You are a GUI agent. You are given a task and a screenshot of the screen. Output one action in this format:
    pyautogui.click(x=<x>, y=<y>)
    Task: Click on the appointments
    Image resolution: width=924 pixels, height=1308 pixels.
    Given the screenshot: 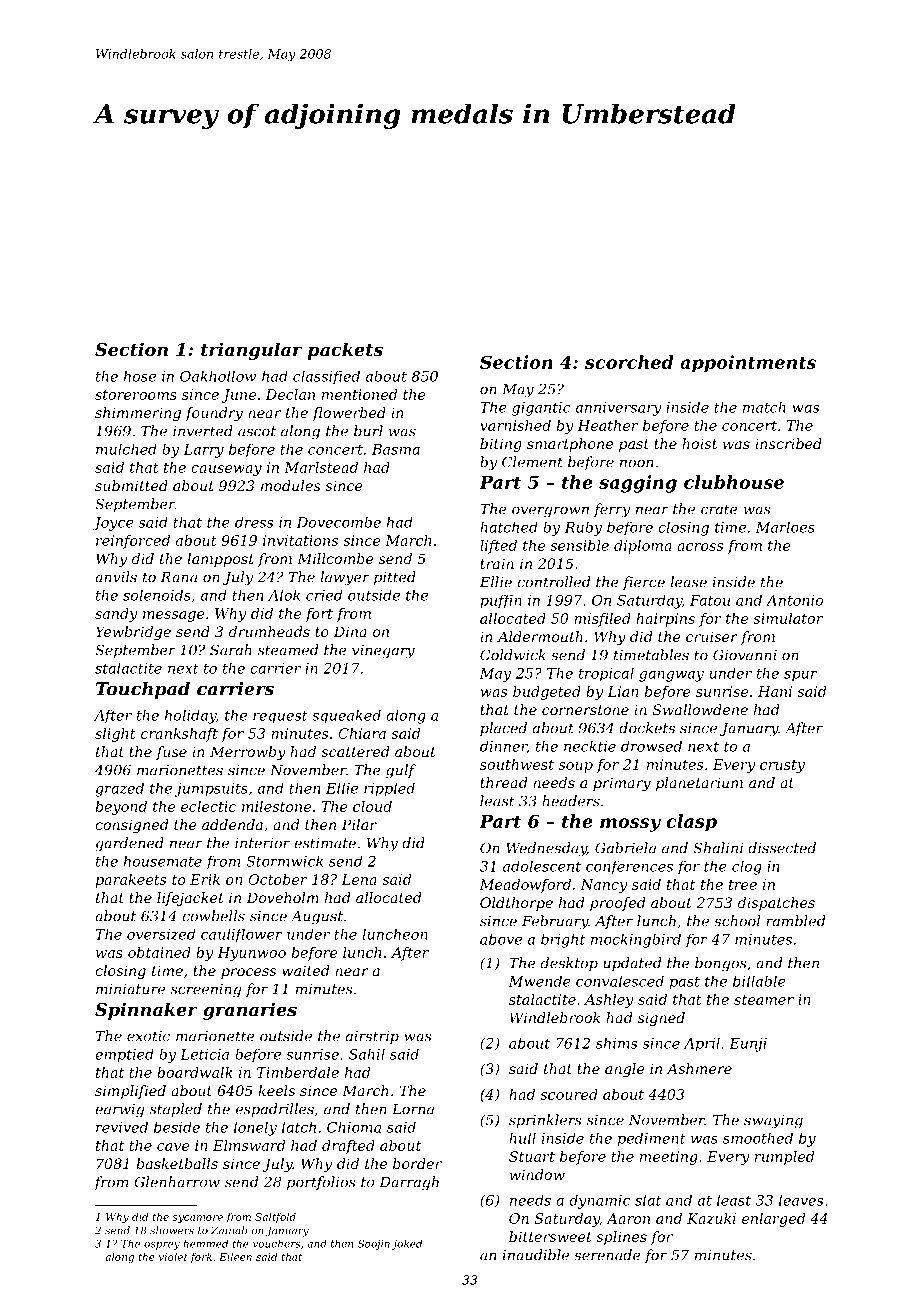 What is the action you would take?
    pyautogui.click(x=748, y=364)
